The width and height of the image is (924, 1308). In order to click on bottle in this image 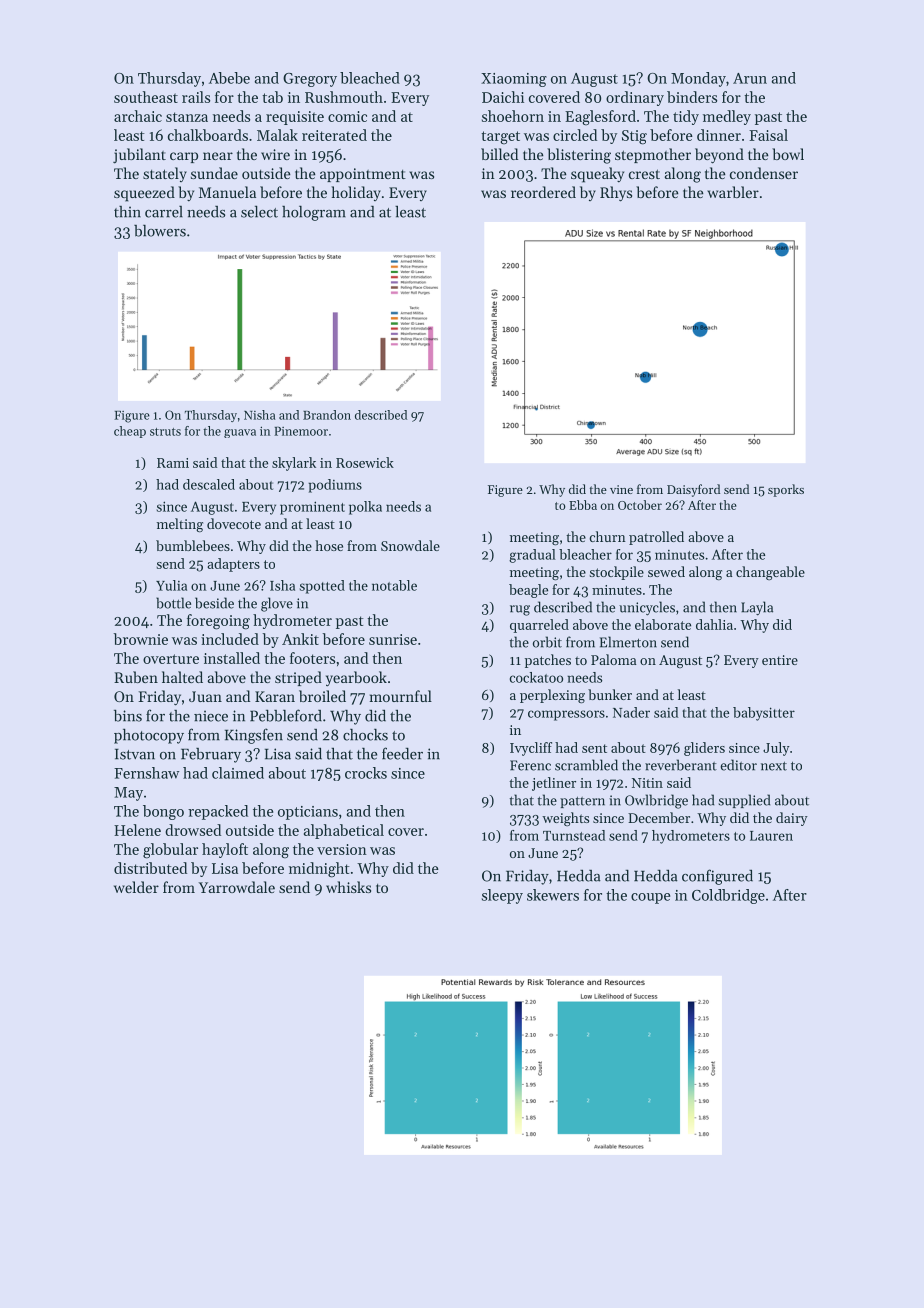, I will do `click(173, 603)`.
